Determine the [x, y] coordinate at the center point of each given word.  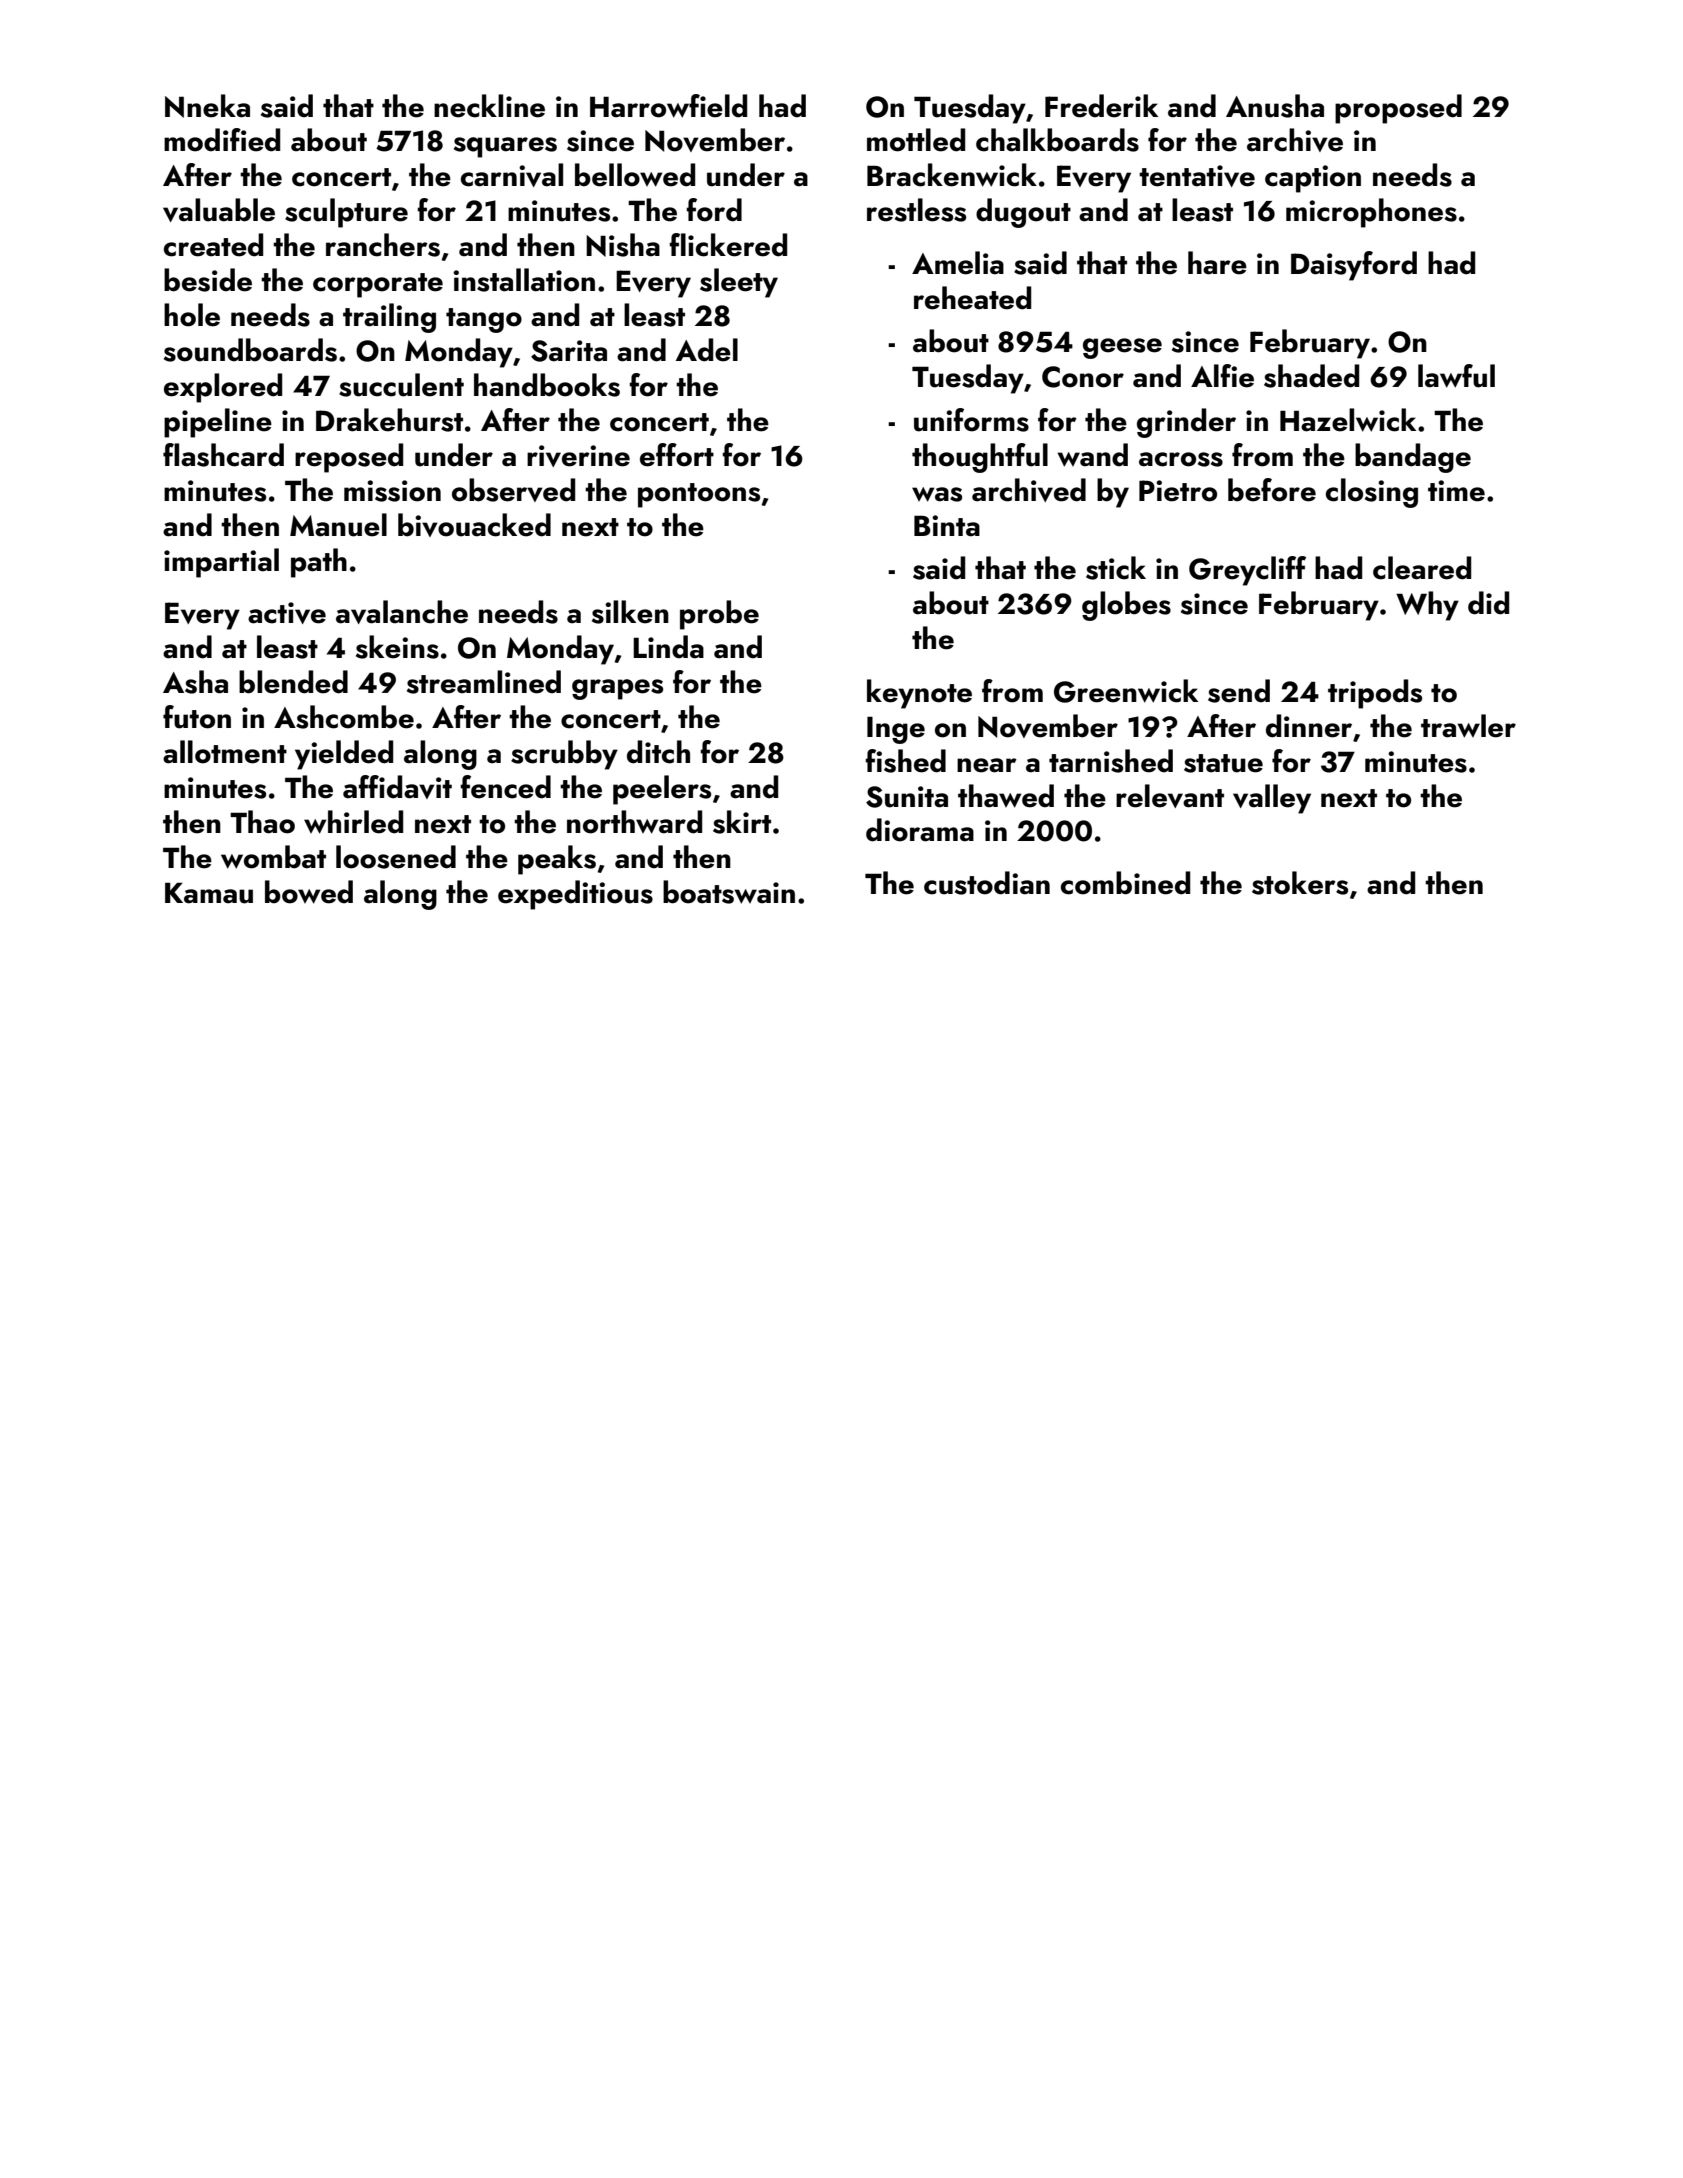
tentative [1197, 176]
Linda [668, 647]
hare [1217, 263]
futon [197, 717]
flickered [728, 245]
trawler [1468, 726]
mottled [916, 140]
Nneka [207, 106]
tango [484, 320]
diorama [920, 830]
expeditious [575, 895]
